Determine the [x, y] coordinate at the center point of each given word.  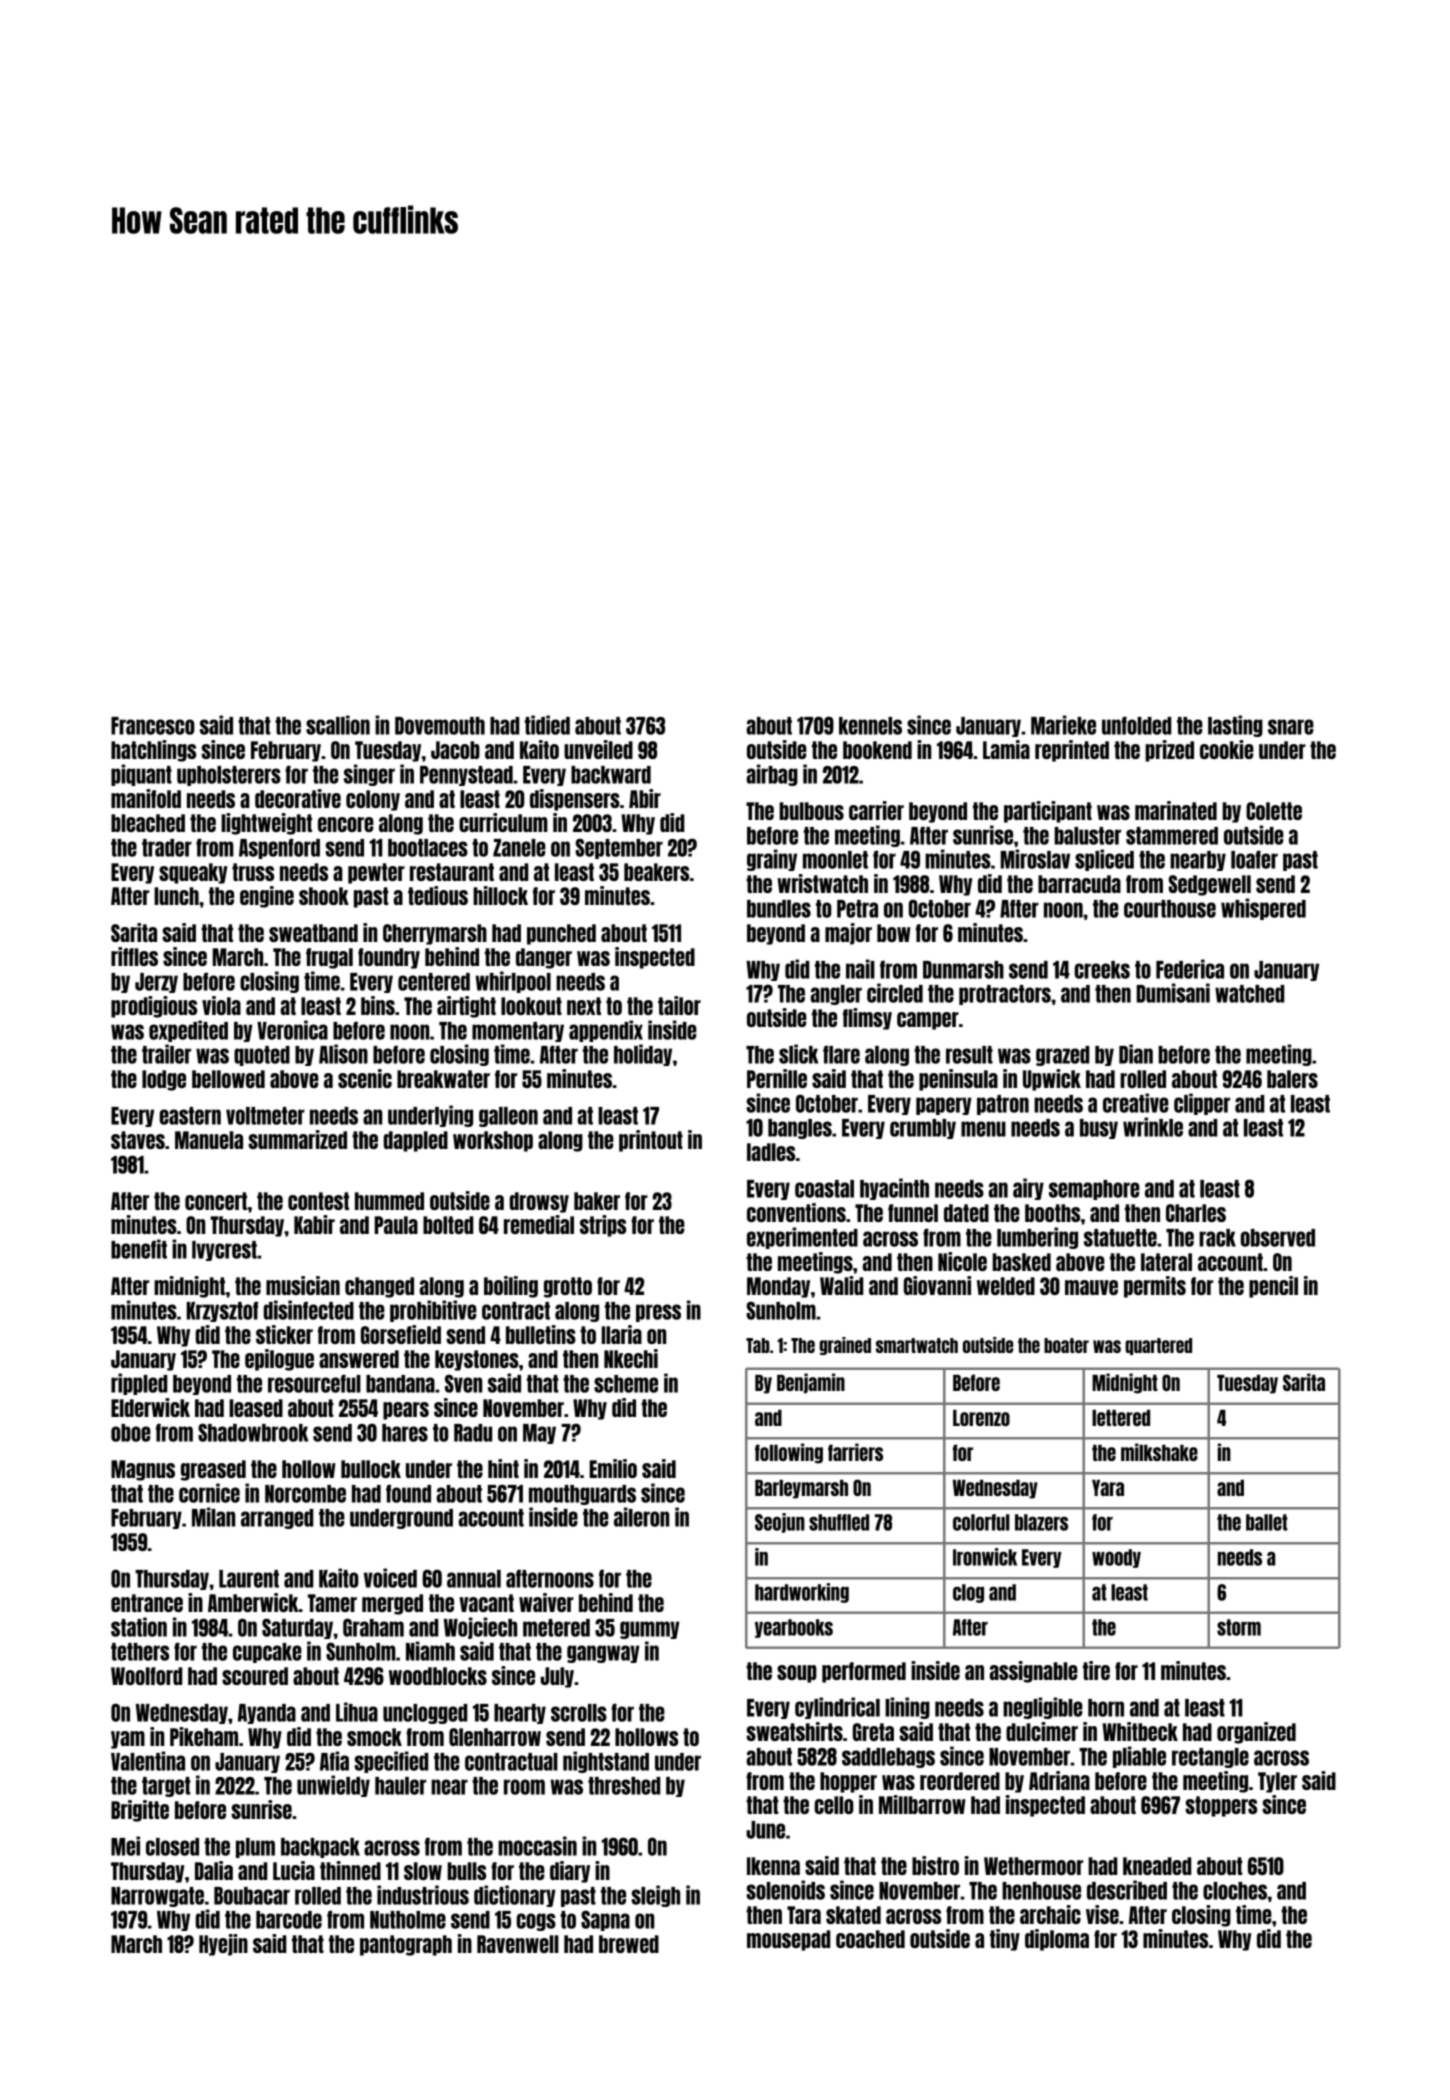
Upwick [1052, 1080]
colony [373, 800]
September [619, 848]
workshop [493, 1141]
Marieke [1063, 725]
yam [128, 1740]
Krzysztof [222, 1311]
